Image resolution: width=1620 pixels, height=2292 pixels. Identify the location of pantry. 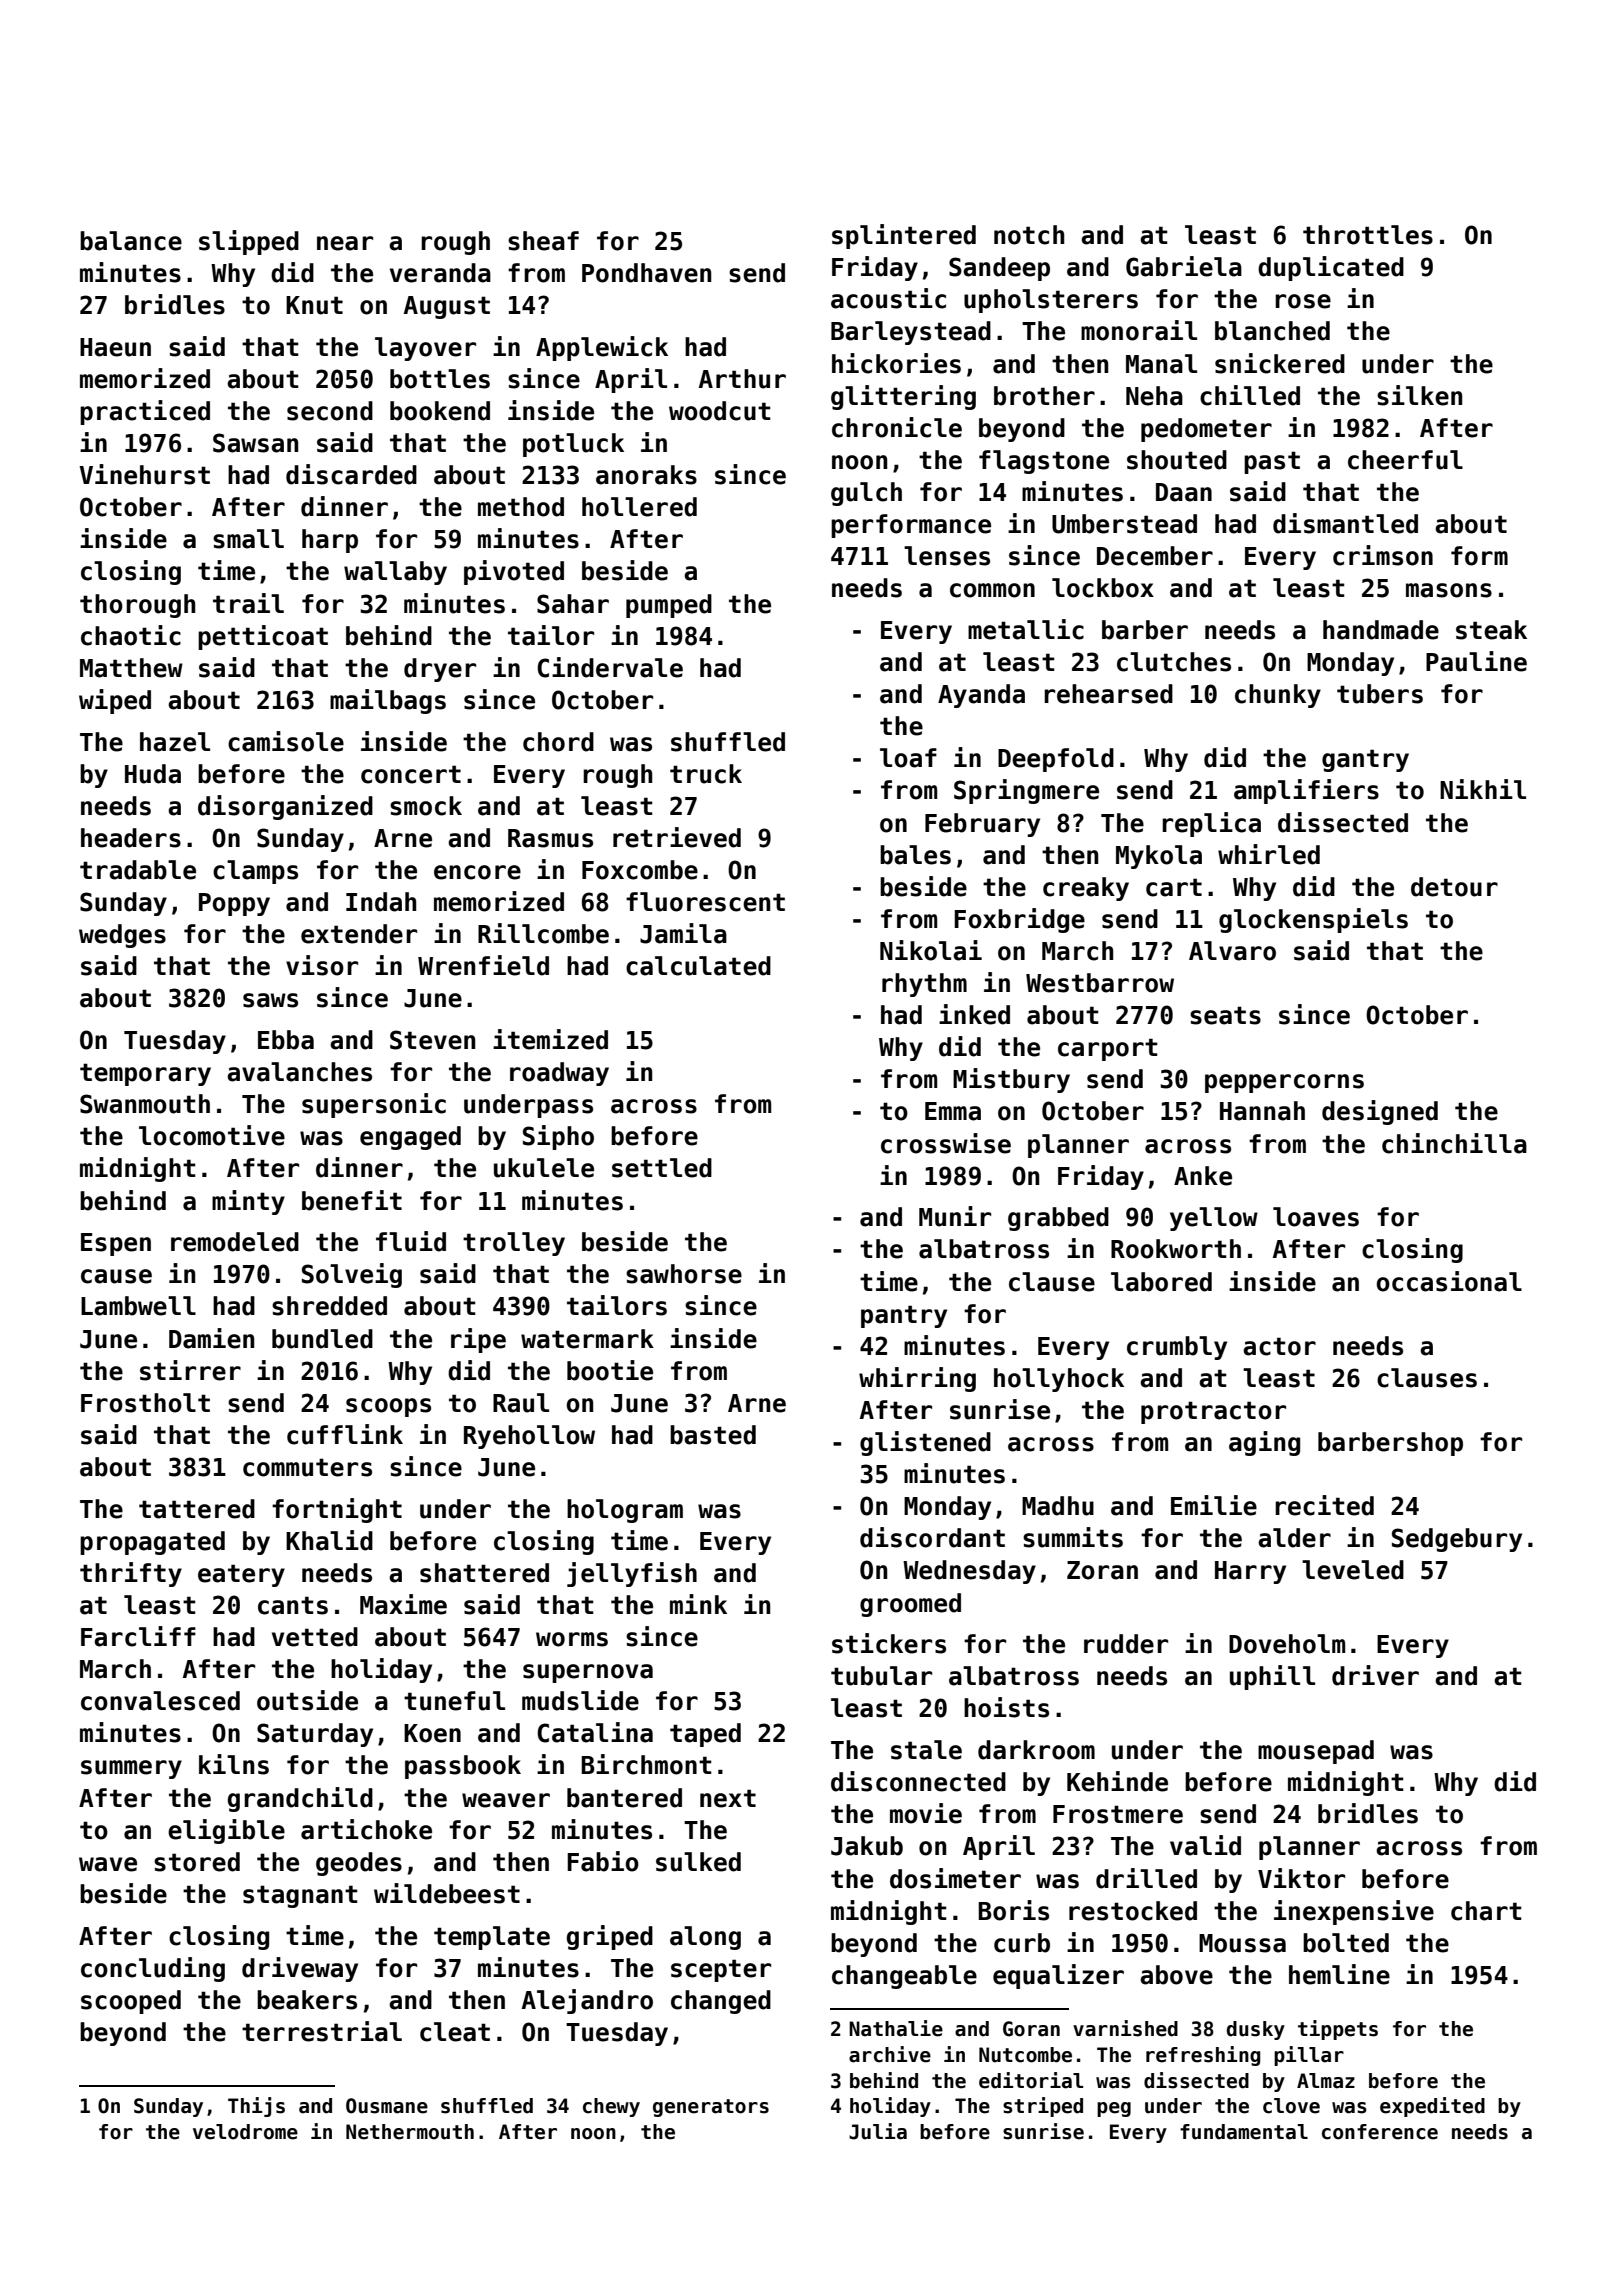
(904, 1316).
